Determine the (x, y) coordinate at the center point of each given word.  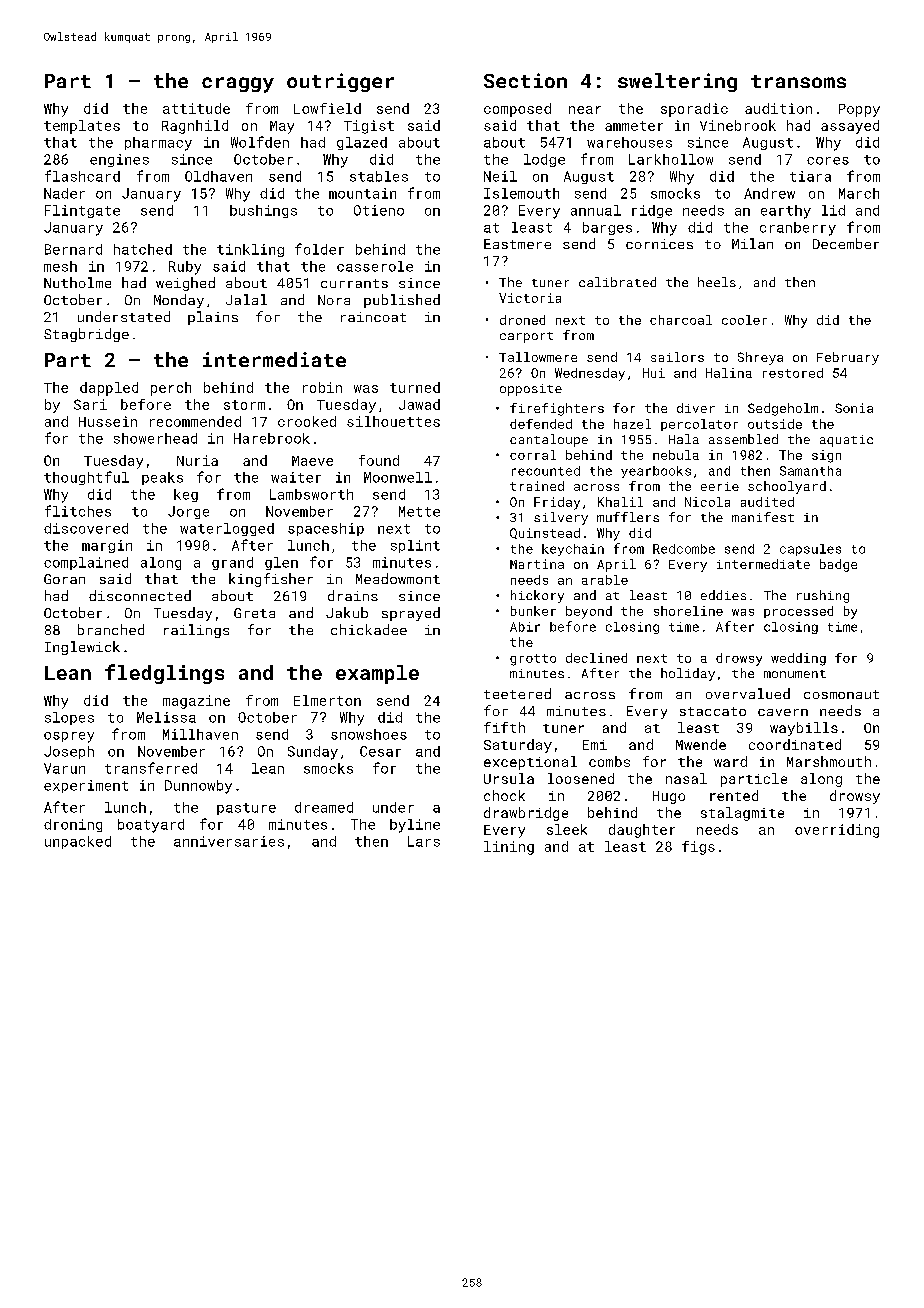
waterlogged (227, 529)
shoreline (688, 611)
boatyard (151, 826)
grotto (533, 660)
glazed (362, 143)
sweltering (677, 82)
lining (509, 848)
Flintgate (82, 211)
